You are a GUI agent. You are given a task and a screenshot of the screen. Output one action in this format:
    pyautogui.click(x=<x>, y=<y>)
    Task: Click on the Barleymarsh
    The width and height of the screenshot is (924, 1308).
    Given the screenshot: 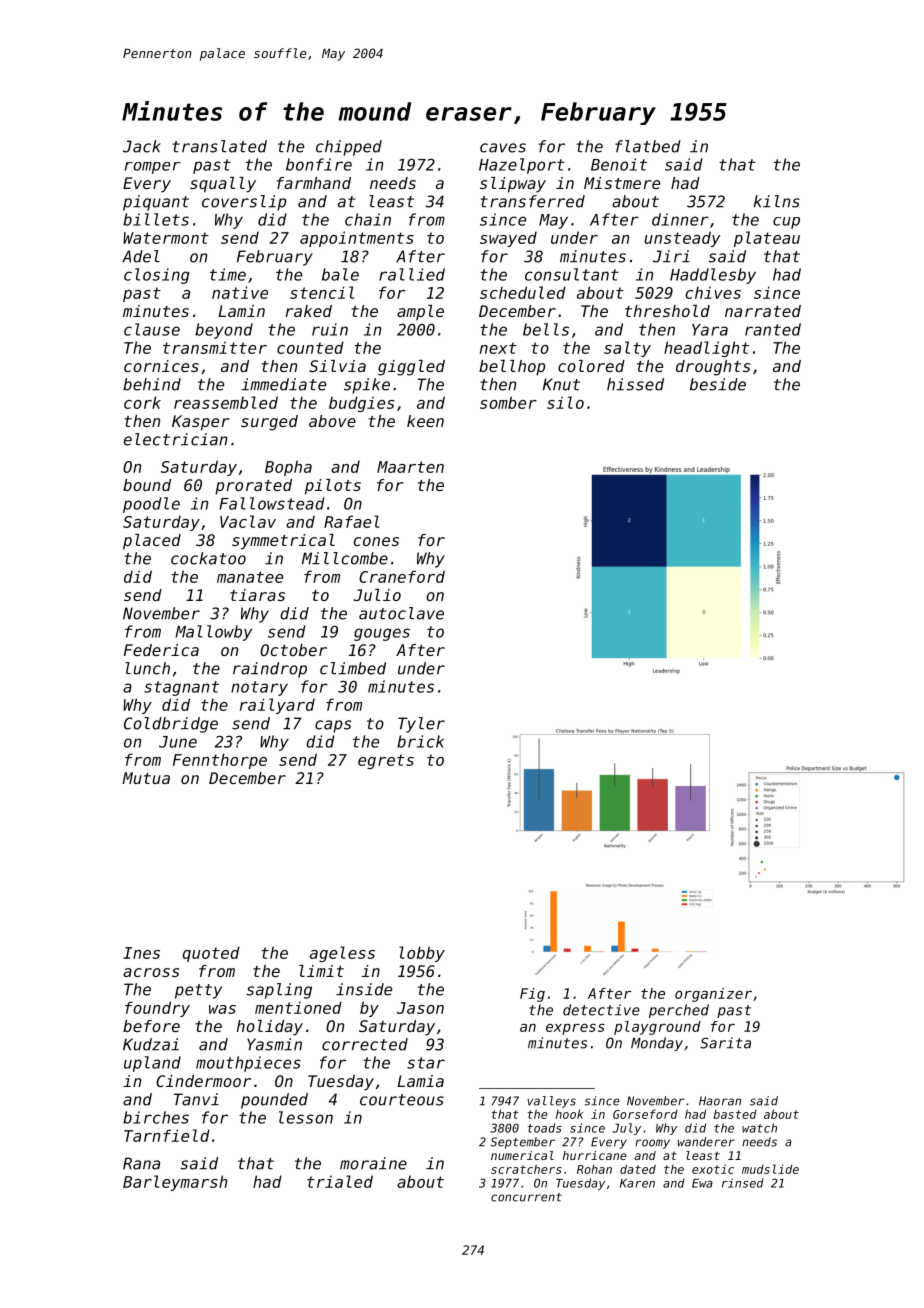 What is the action you would take?
    pyautogui.click(x=175, y=1183)
